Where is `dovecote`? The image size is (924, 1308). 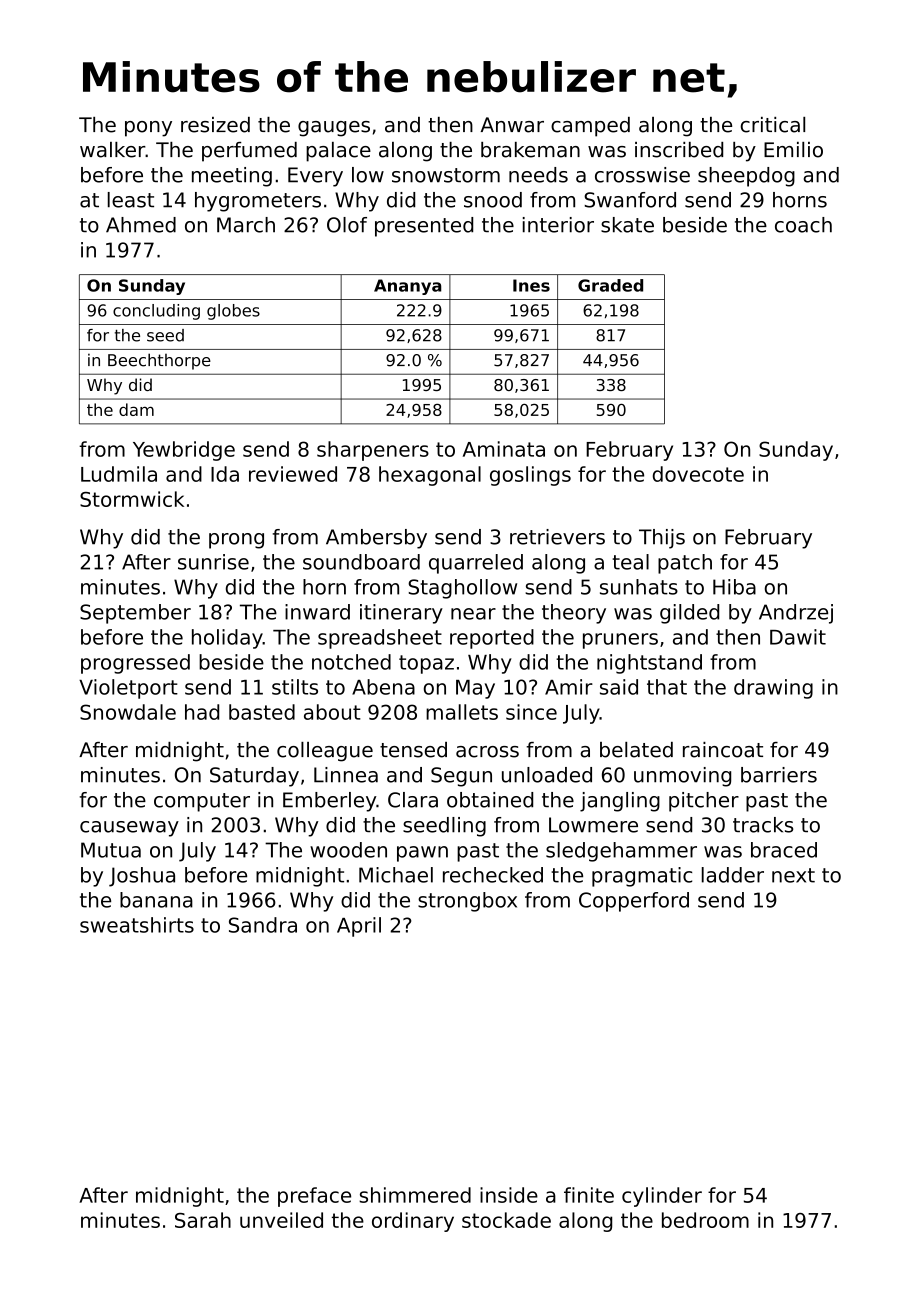
dovecote is located at coordinates (698, 474).
